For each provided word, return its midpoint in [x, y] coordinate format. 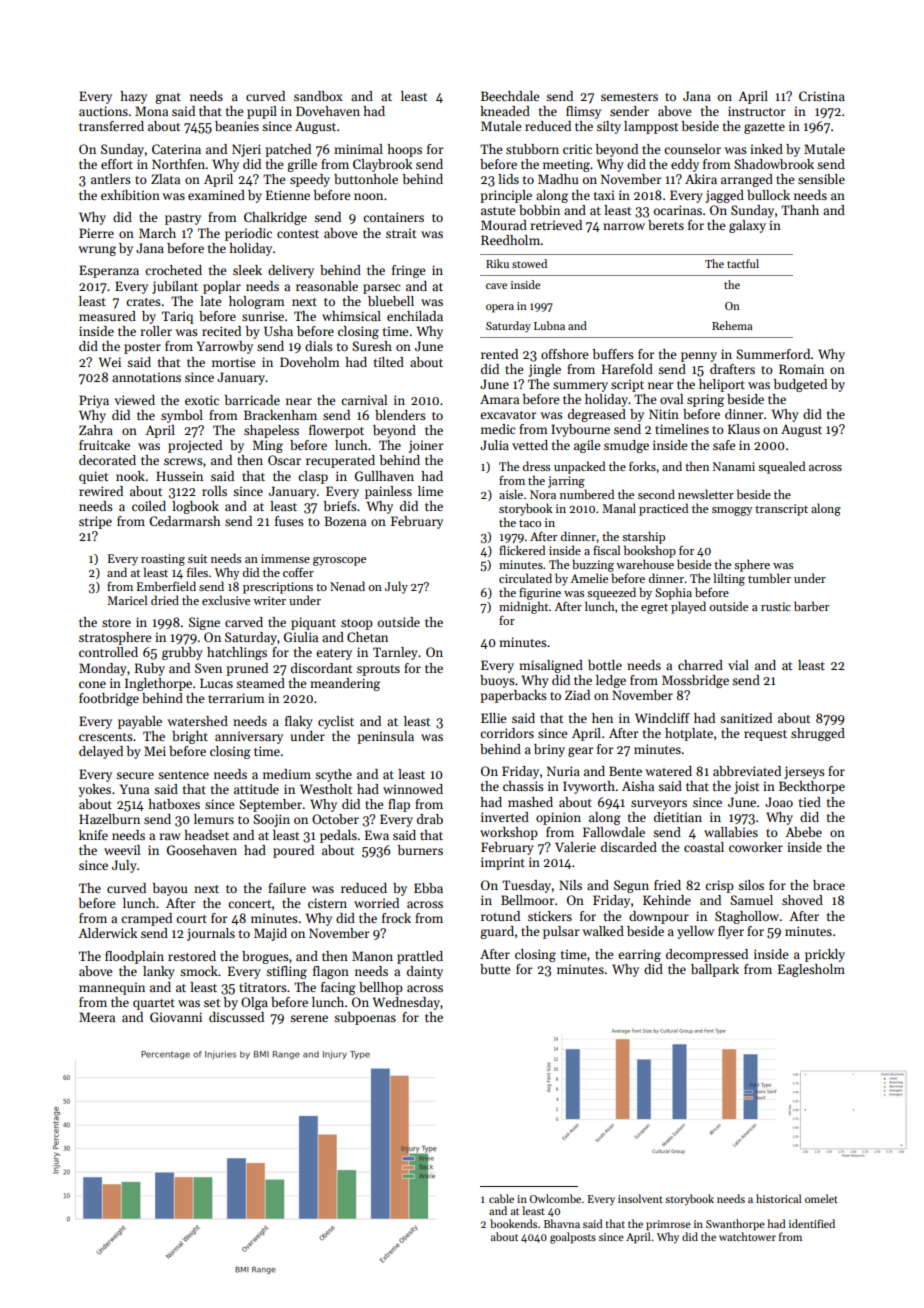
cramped [146, 919]
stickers [550, 916]
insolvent [640, 1198]
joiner [426, 446]
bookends [513, 1223]
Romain [801, 369]
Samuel [751, 900]
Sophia [673, 593]
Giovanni [176, 1017]
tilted [389, 362]
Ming [267, 446]
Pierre [96, 233]
